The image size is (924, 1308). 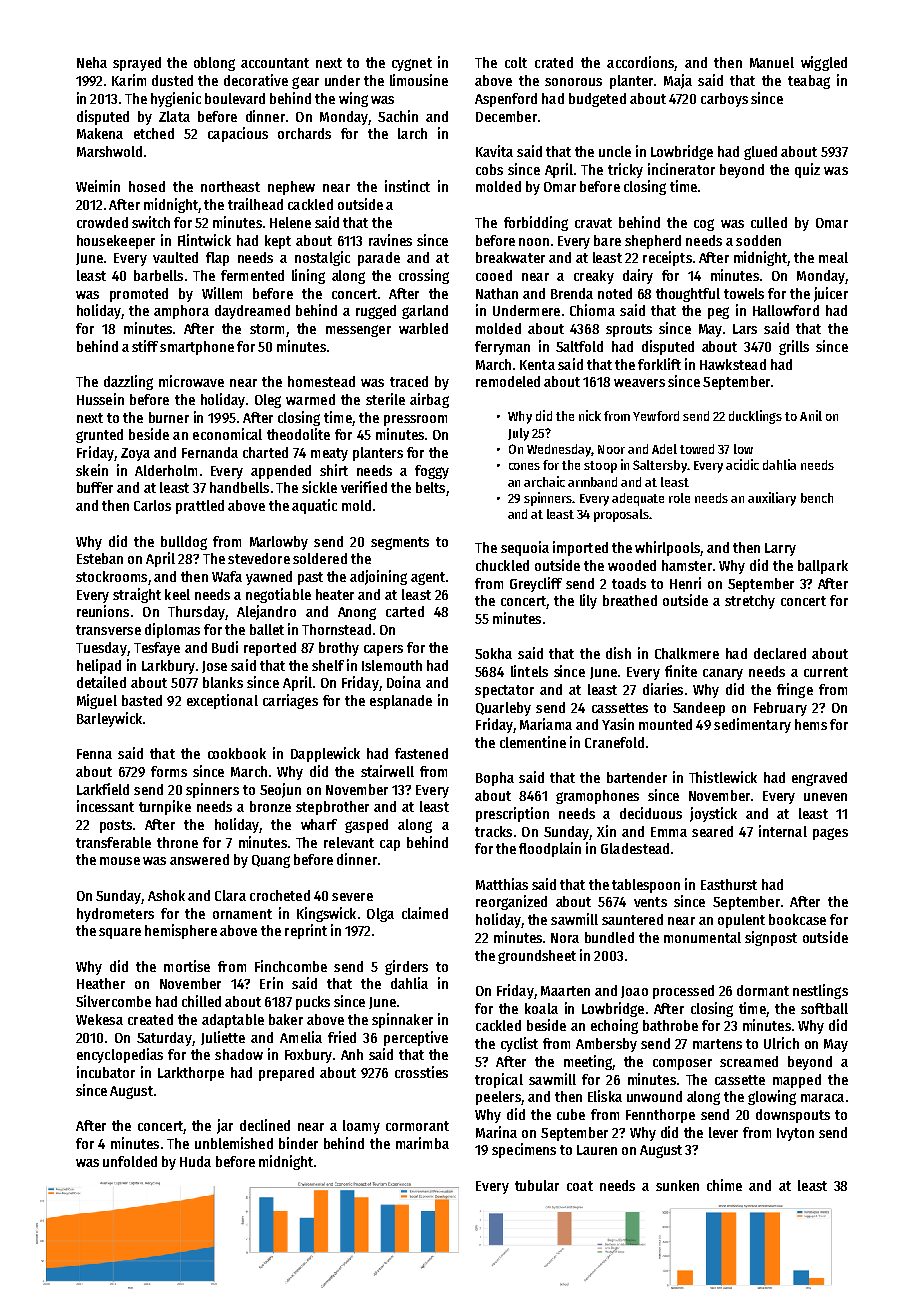 What do you see at coordinates (833, 257) in the screenshot?
I see `meal` at bounding box center [833, 257].
